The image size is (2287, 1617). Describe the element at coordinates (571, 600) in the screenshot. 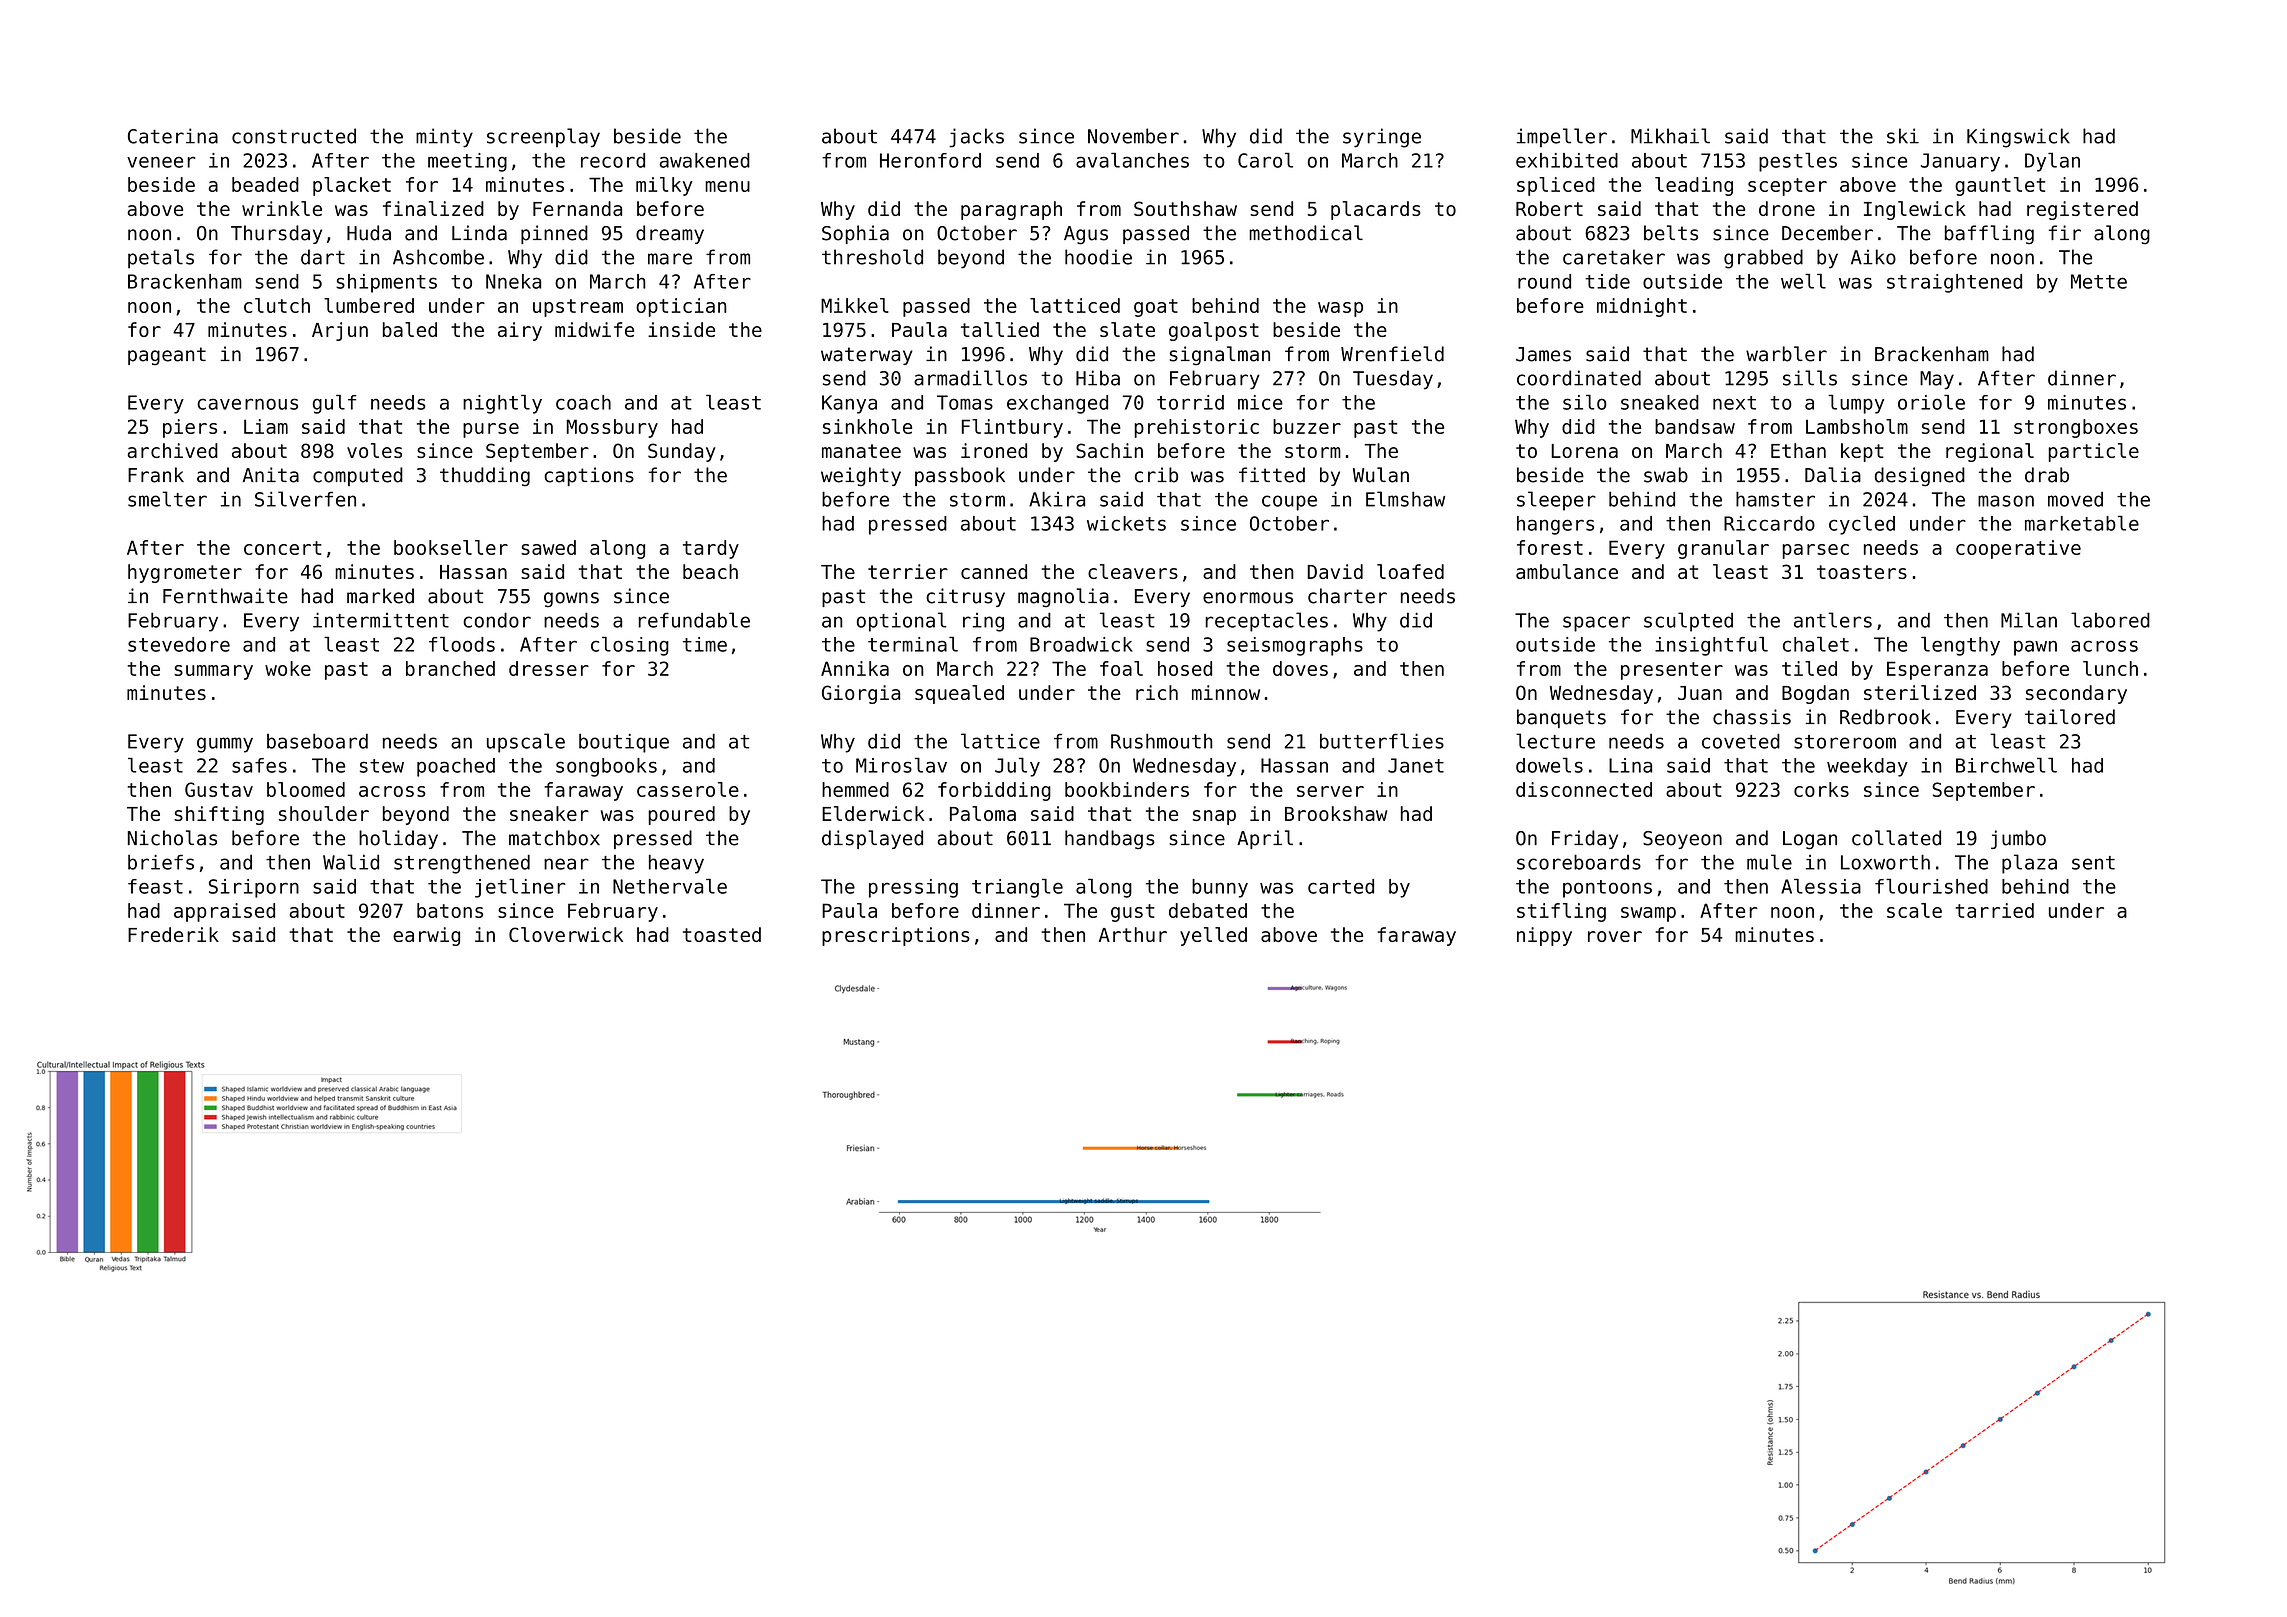

I see `gowns` at that location.
